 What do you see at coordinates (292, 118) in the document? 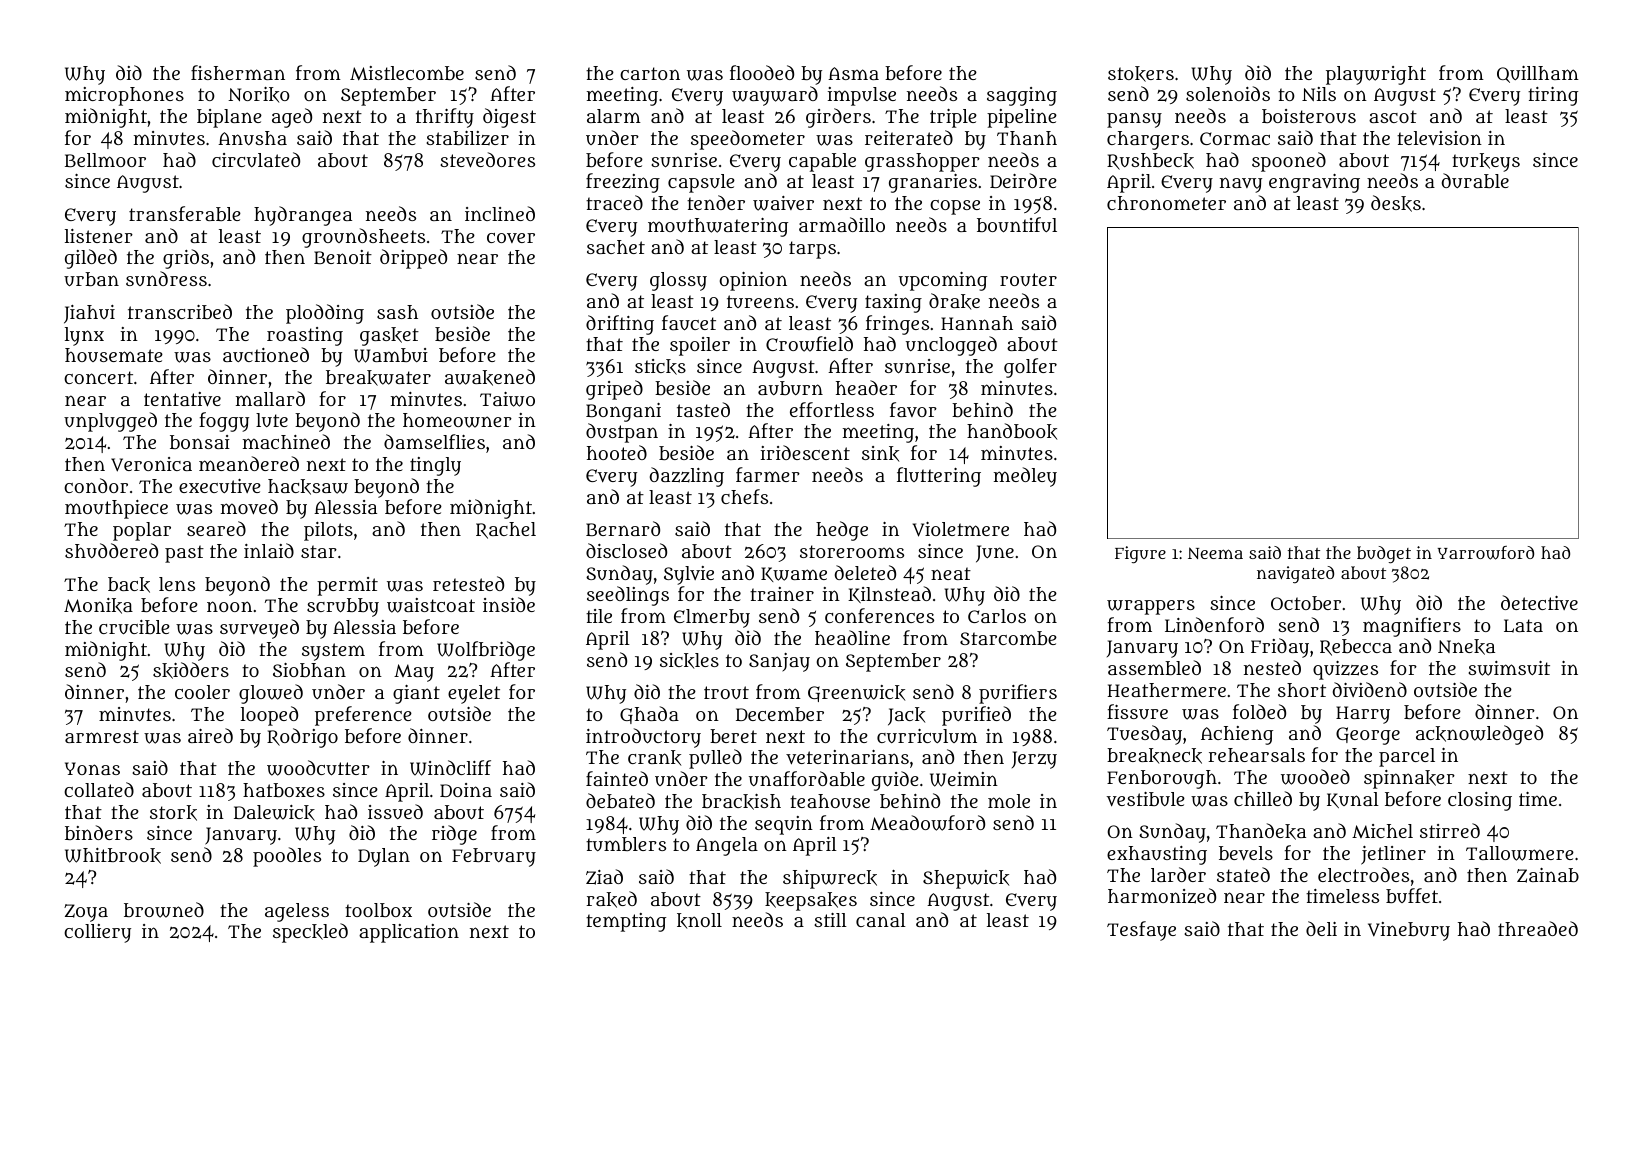
I see `aged` at bounding box center [292, 118].
